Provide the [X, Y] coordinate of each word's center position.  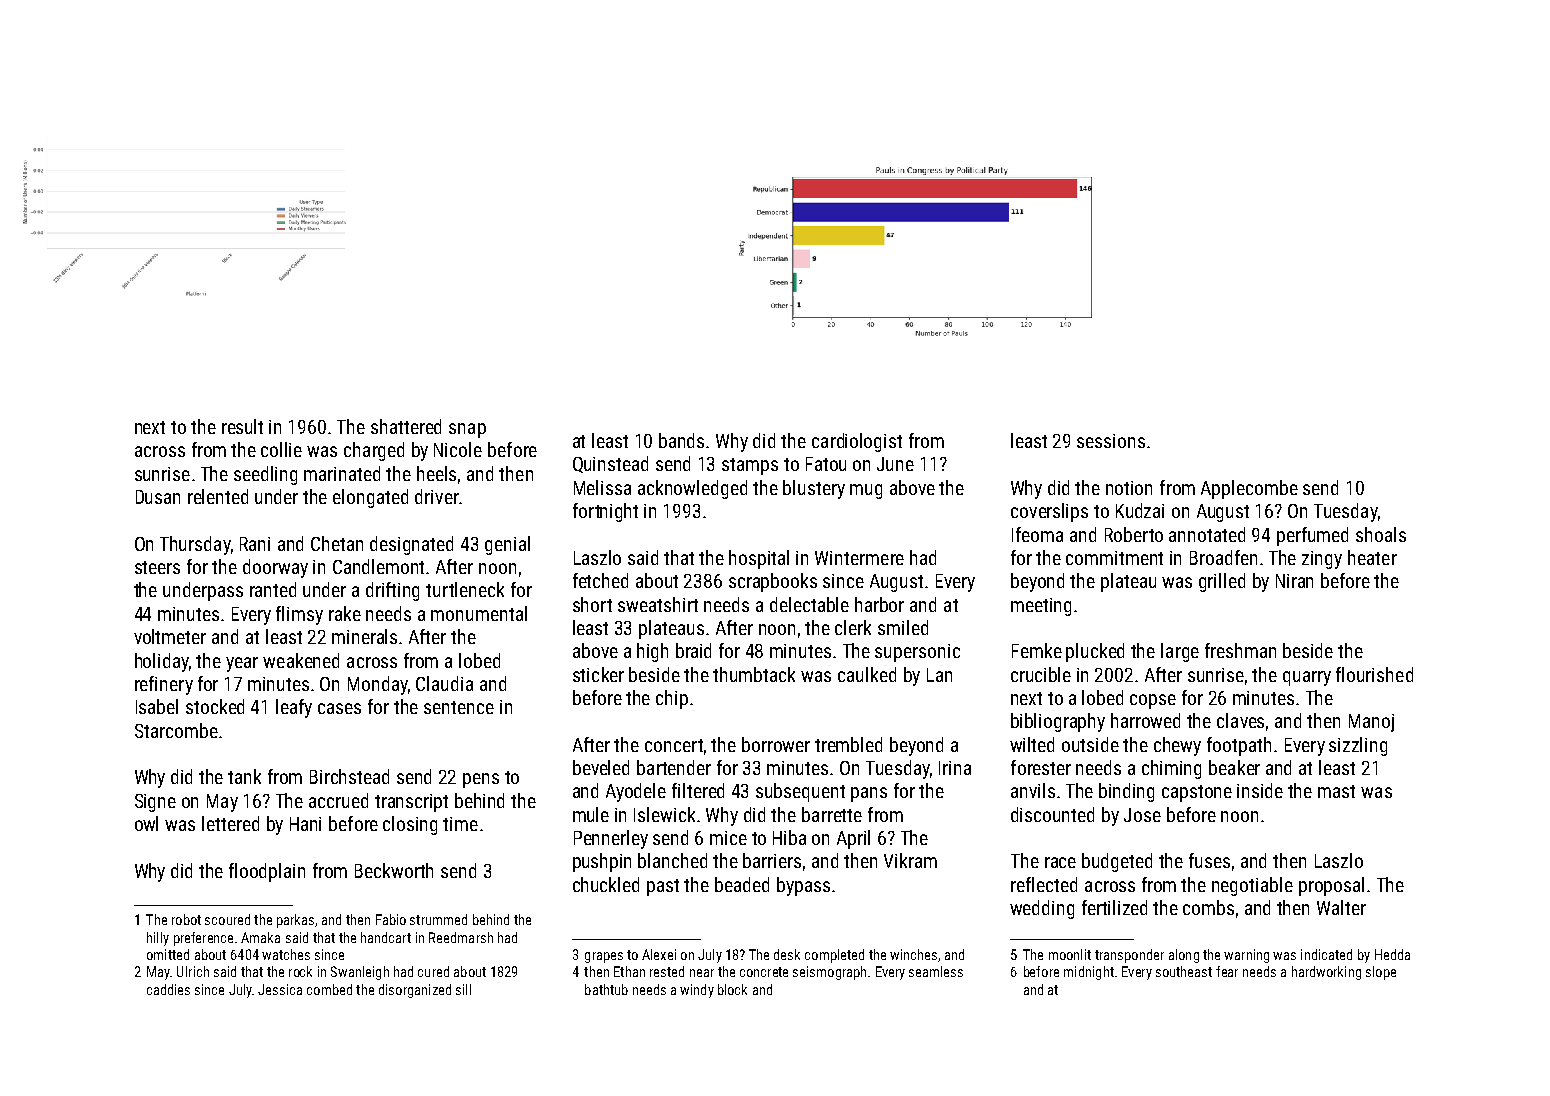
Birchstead [349, 776]
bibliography [1058, 722]
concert [674, 745]
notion [1129, 488]
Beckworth [394, 870]
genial [507, 545]
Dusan [158, 497]
